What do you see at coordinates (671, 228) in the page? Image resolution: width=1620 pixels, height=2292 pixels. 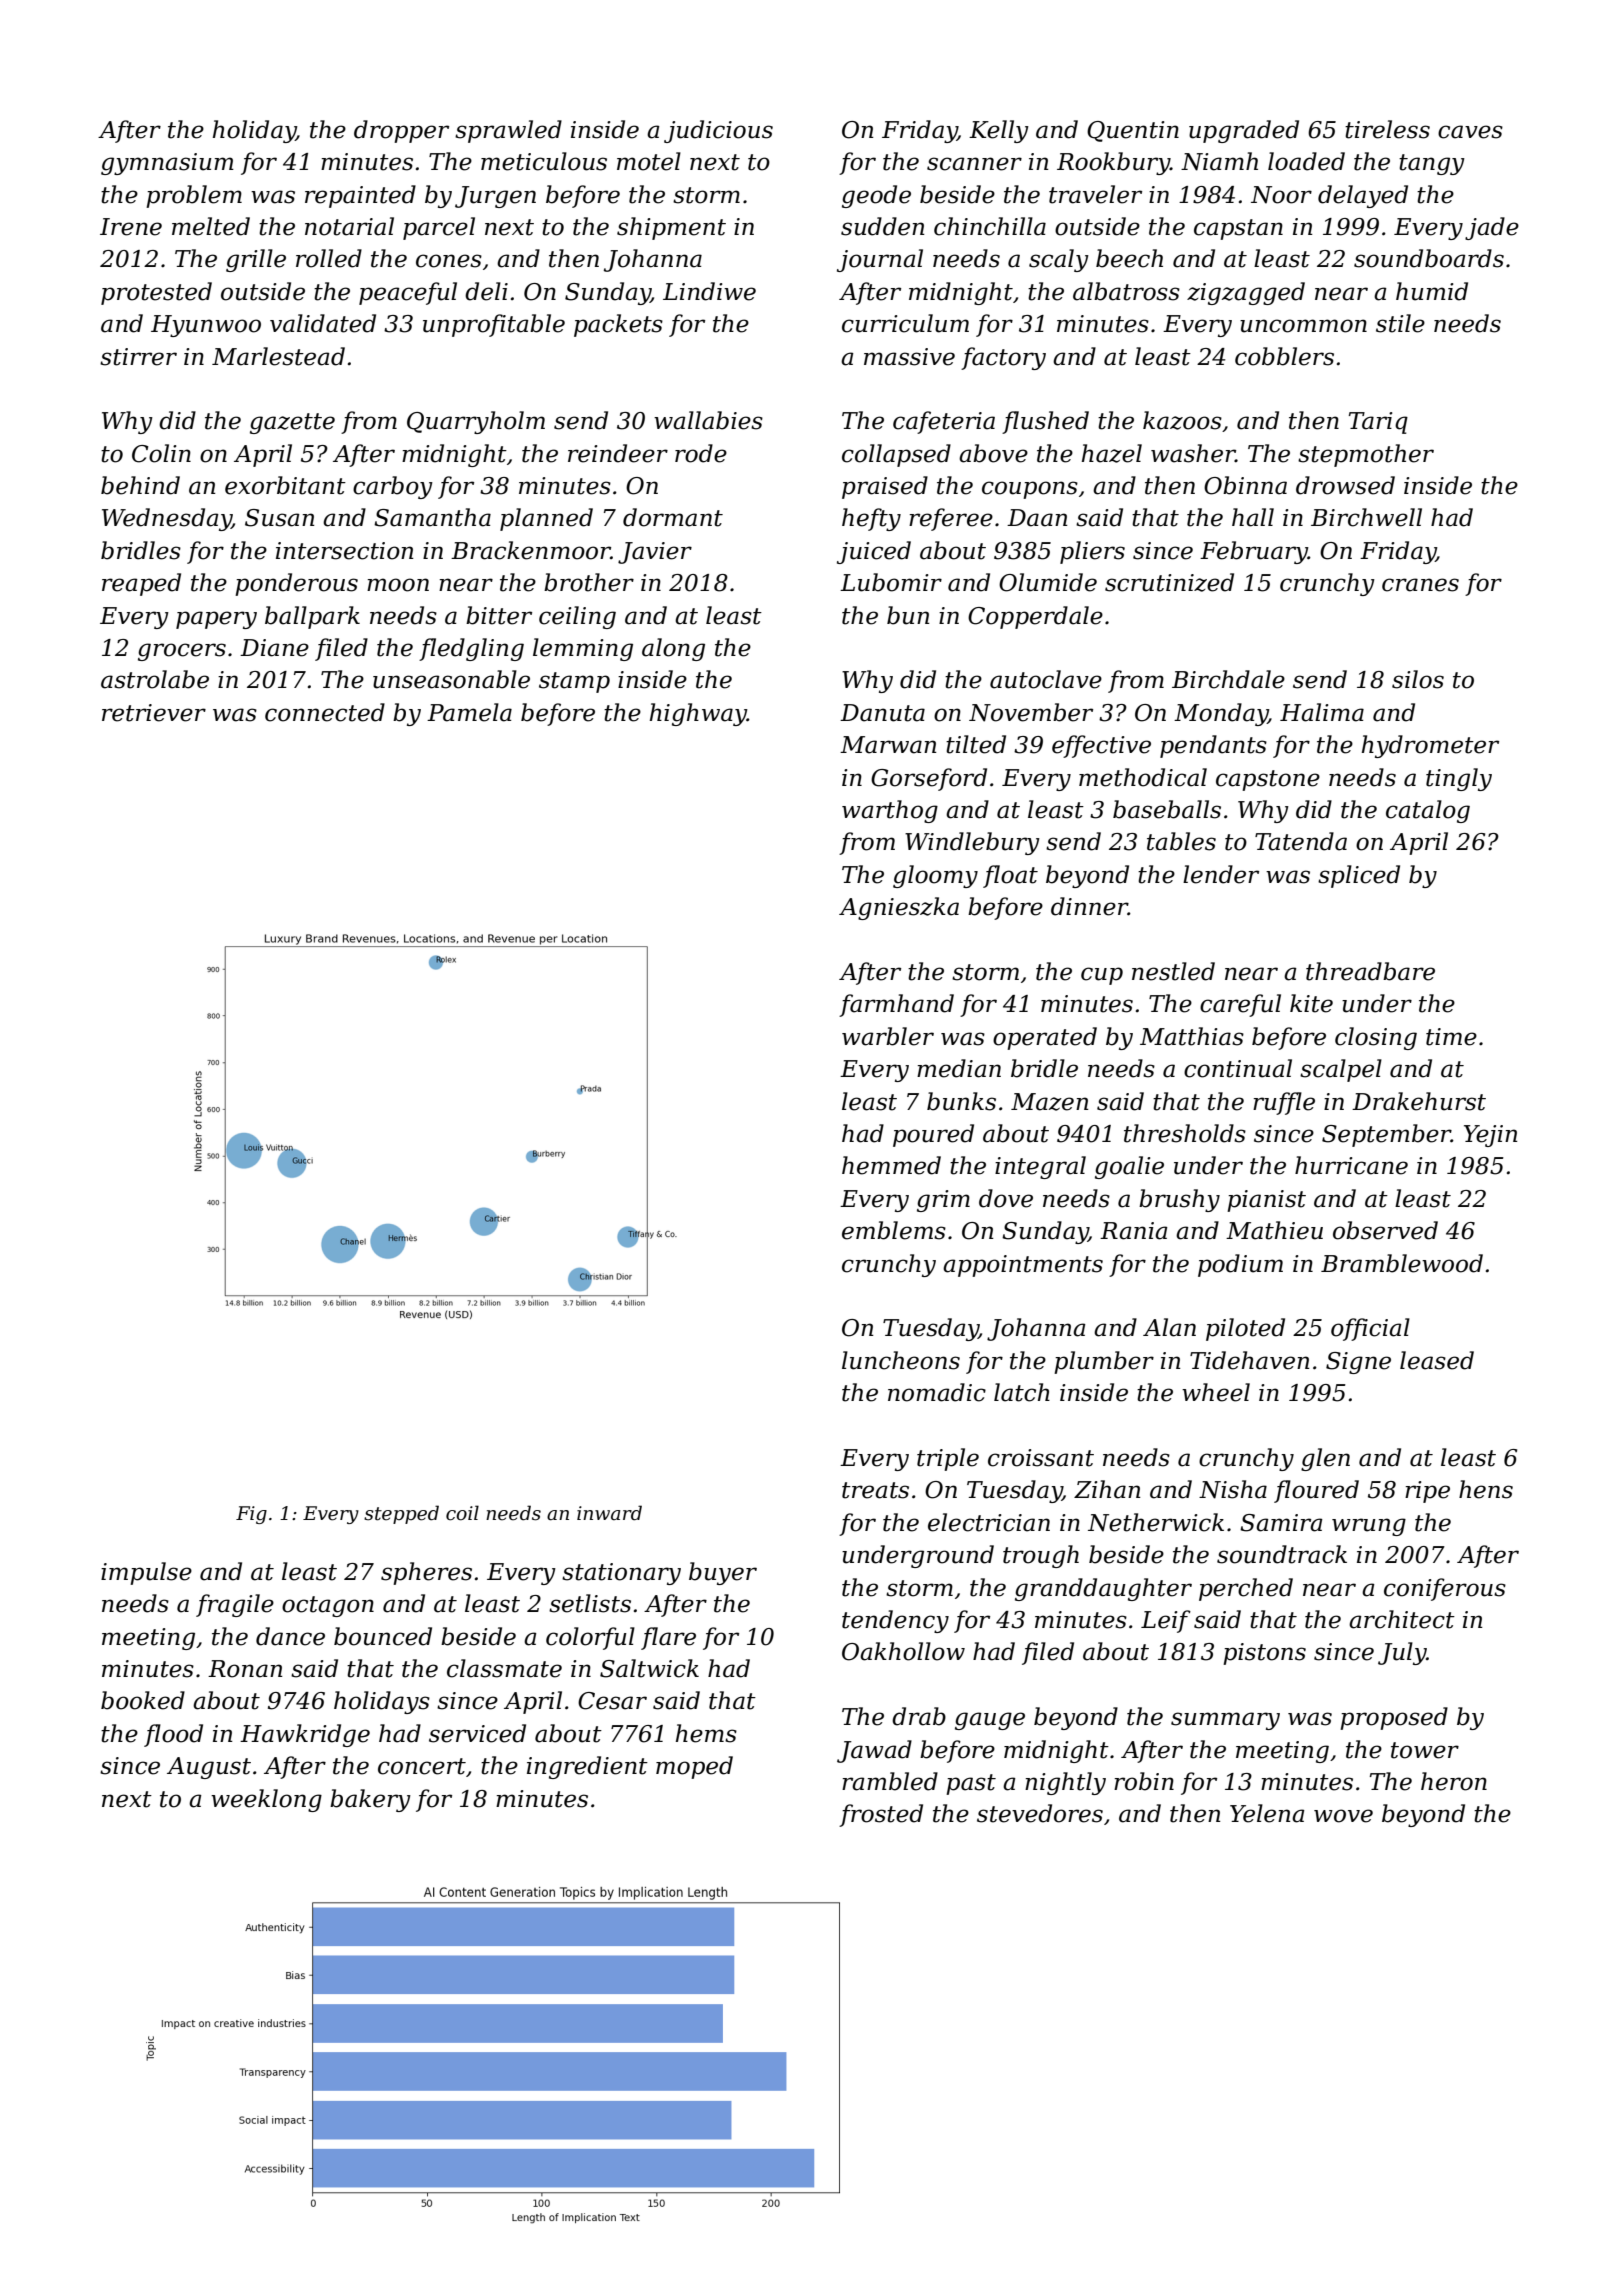 I see `shipment` at bounding box center [671, 228].
